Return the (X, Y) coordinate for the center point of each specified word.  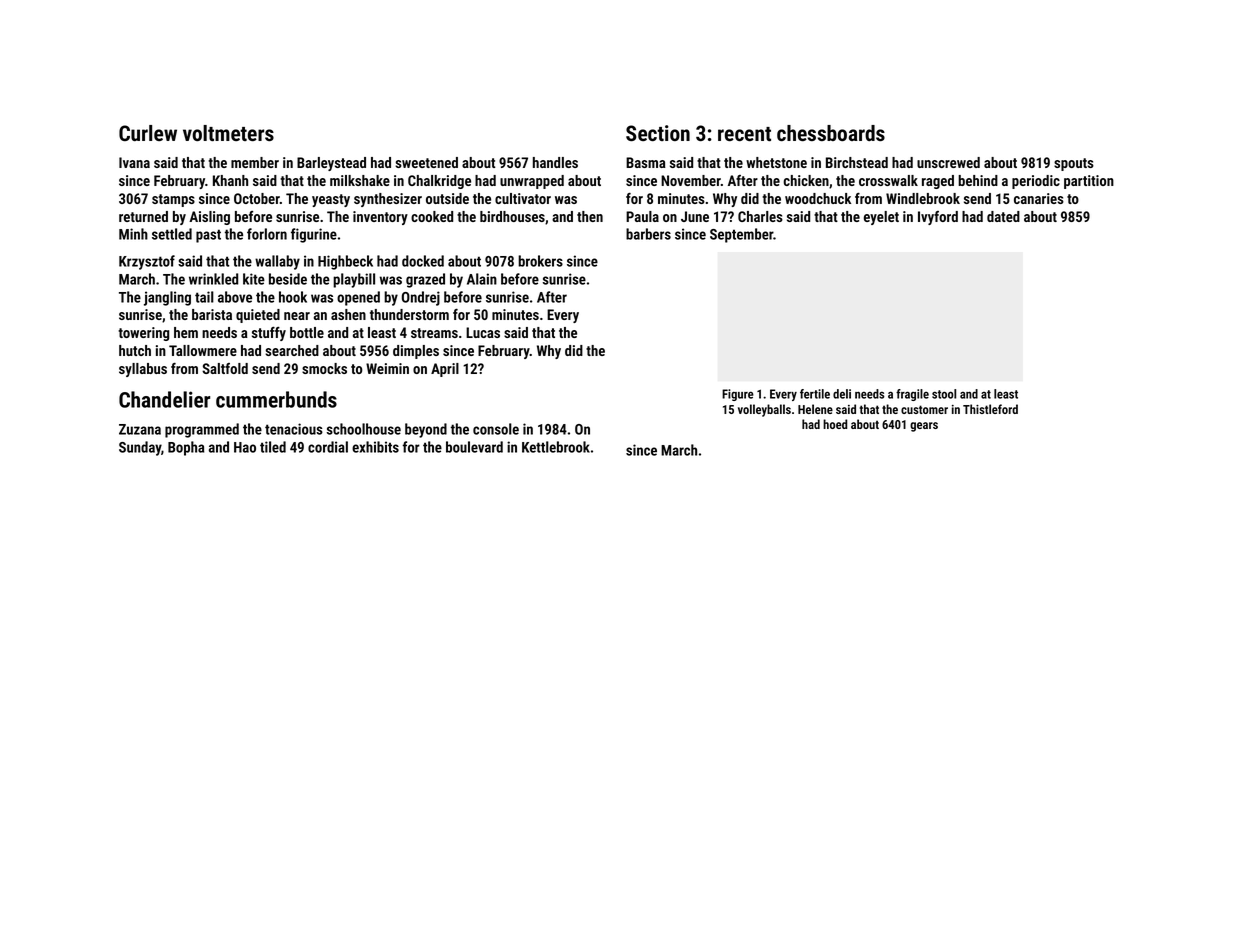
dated (1003, 216)
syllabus (143, 370)
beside (288, 279)
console (496, 429)
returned (143, 216)
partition (1089, 182)
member (255, 162)
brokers (540, 261)
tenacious (294, 429)
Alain (482, 279)
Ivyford (938, 218)
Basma (646, 162)
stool (944, 394)
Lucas (483, 332)
